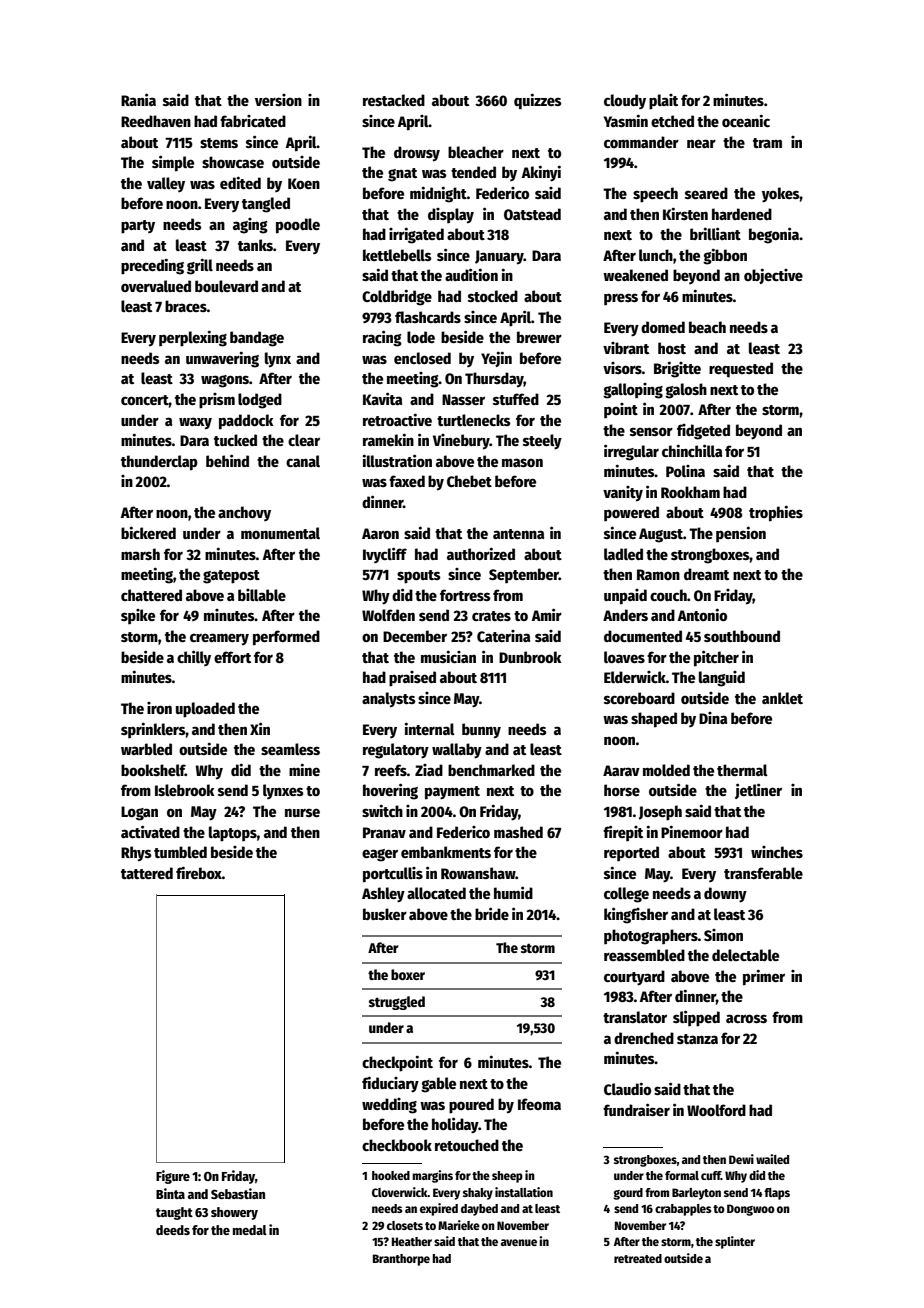 The width and height of the screenshot is (924, 1308). Describe the element at coordinates (238, 1193) in the screenshot. I see `Sebastian` at that location.
